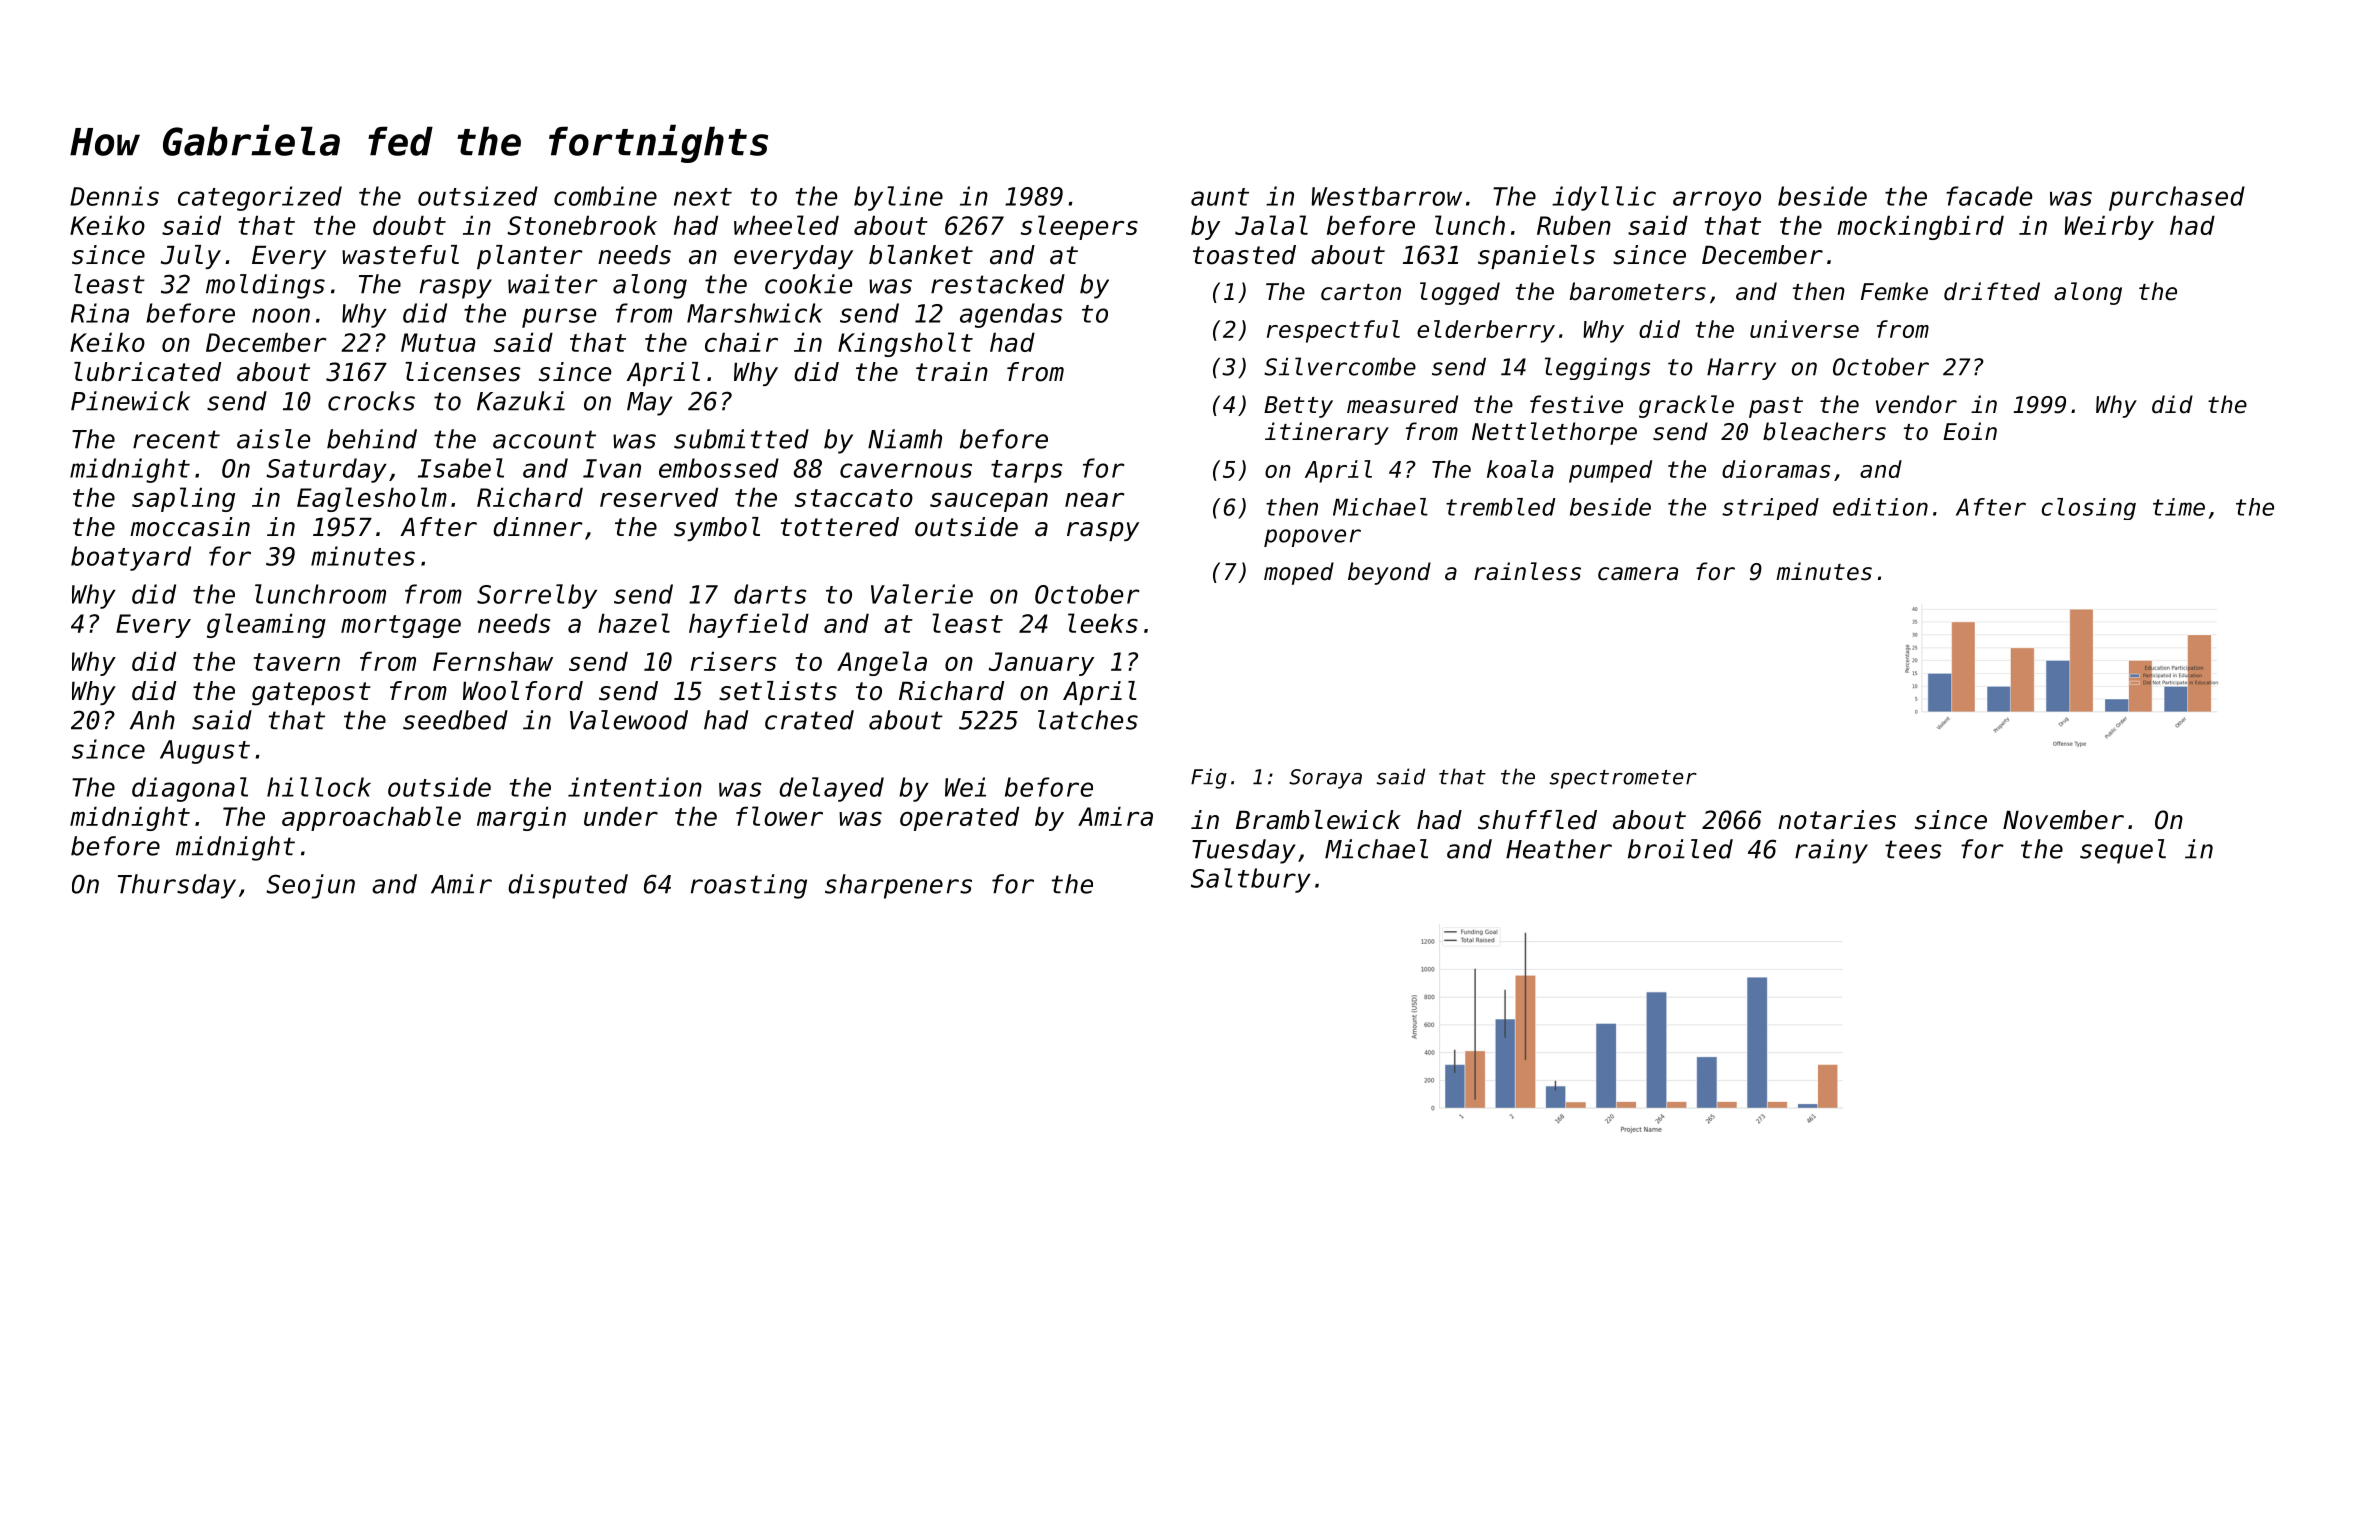  What do you see at coordinates (2123, 851) in the screenshot?
I see `sequel` at bounding box center [2123, 851].
